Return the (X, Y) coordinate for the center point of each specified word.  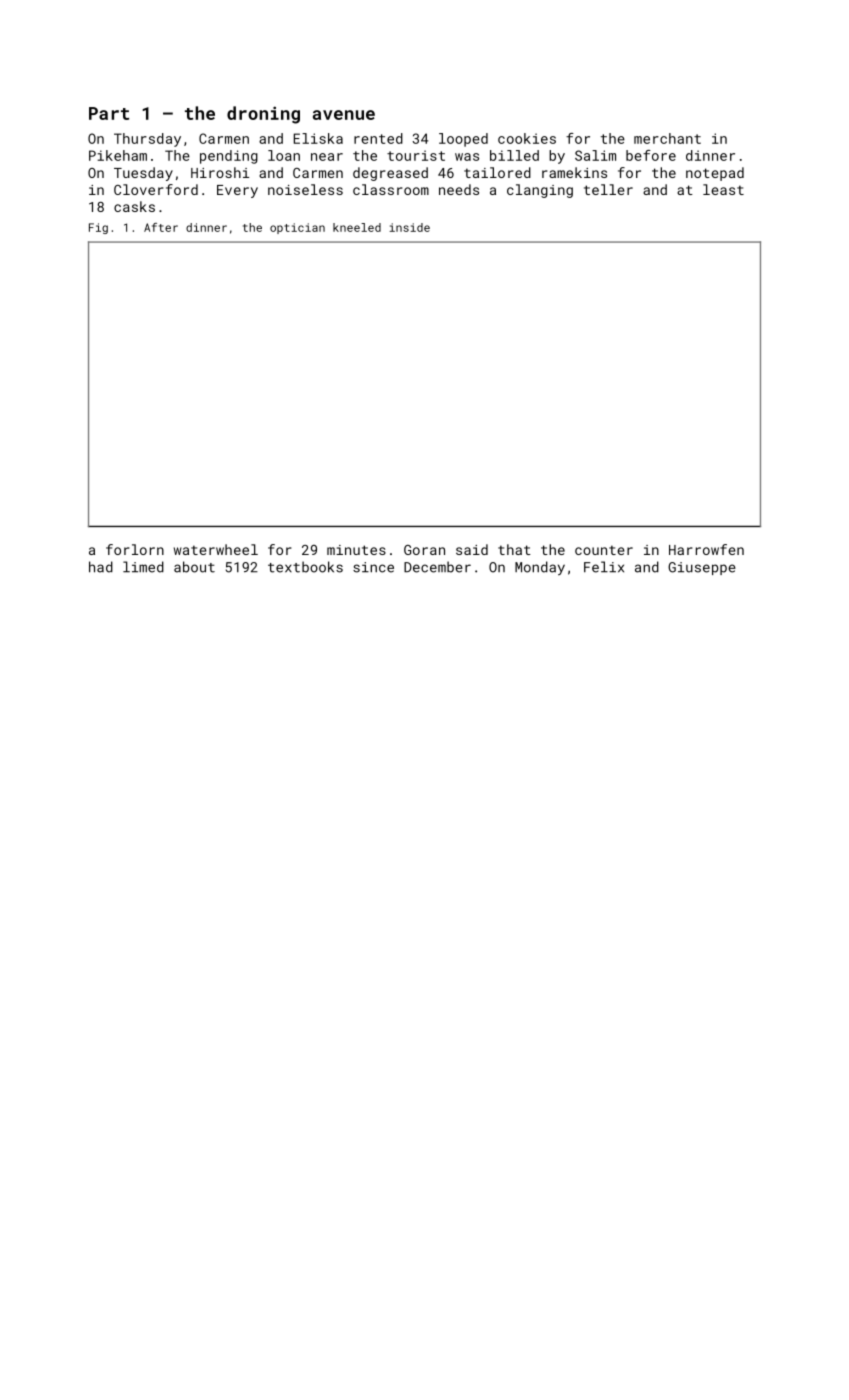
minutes (356, 550)
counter (604, 550)
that (514, 549)
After (161, 227)
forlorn (135, 549)
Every (237, 191)
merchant (667, 138)
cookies (527, 138)
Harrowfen (706, 549)
